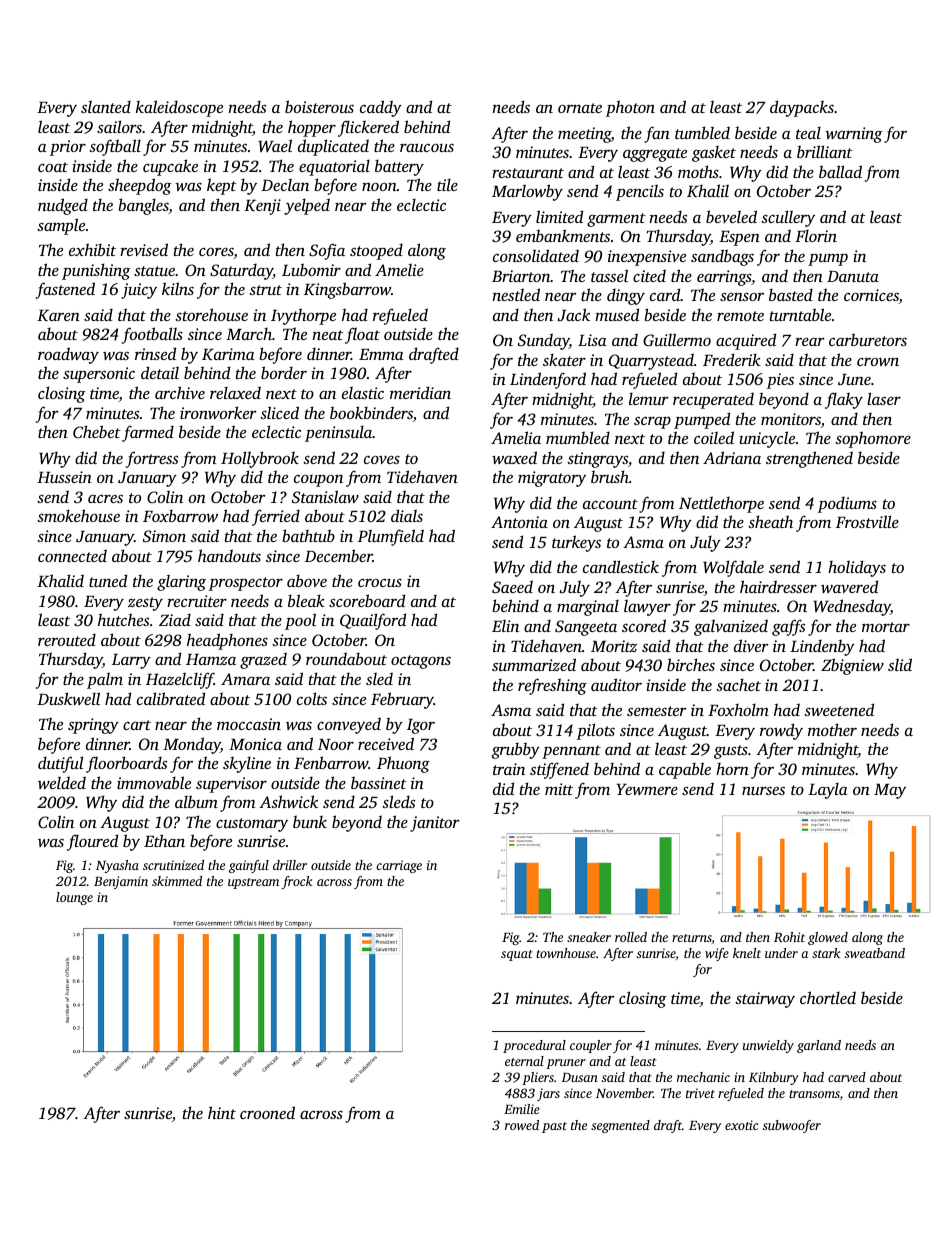 The width and height of the page is (952, 1233). What do you see at coordinates (652, 422) in the page?
I see `scrap` at bounding box center [652, 422].
